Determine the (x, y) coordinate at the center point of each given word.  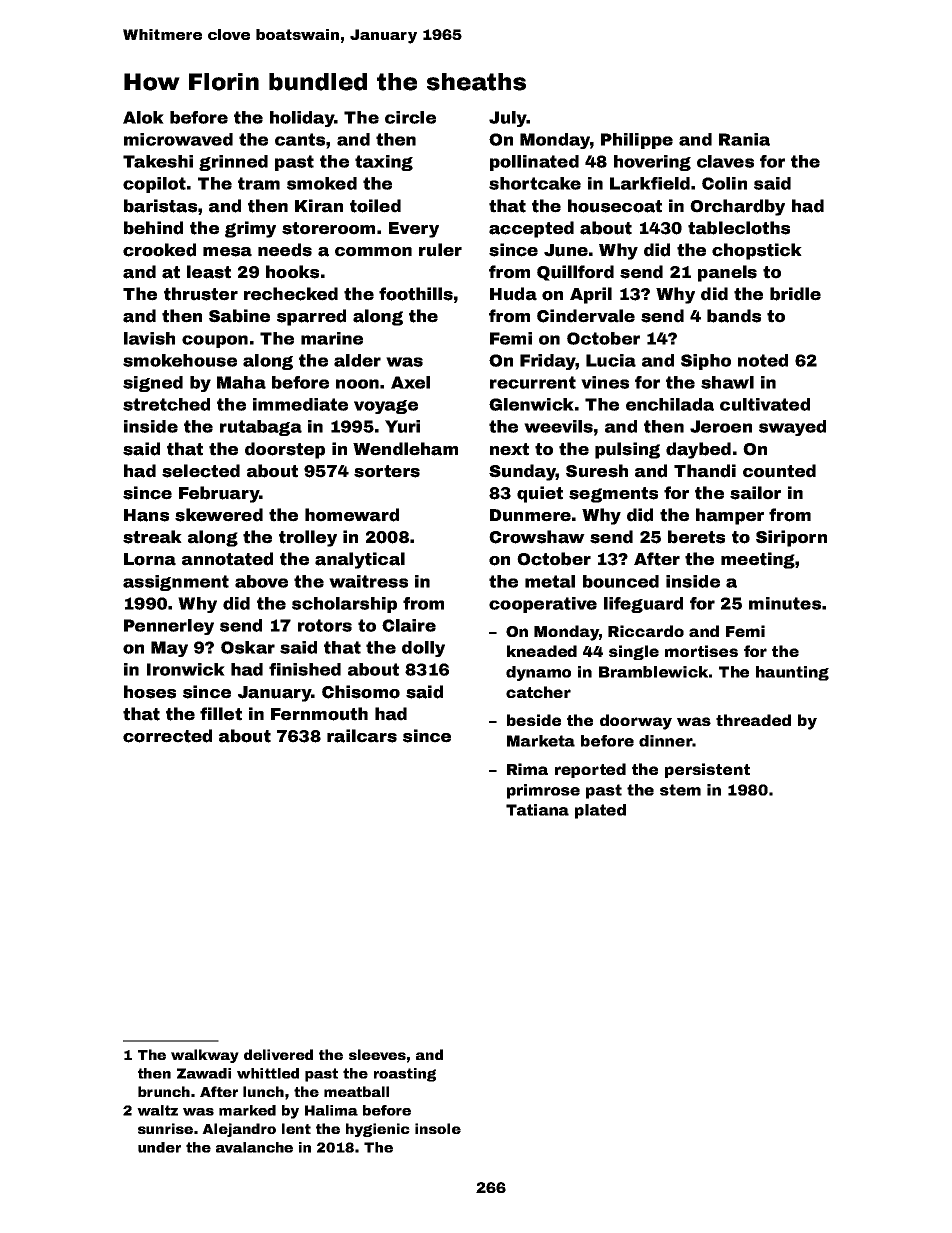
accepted (531, 229)
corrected (167, 736)
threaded (753, 720)
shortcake (535, 183)
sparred (311, 317)
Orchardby (737, 207)
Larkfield (650, 183)
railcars (362, 736)
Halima (331, 1110)
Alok (143, 117)
